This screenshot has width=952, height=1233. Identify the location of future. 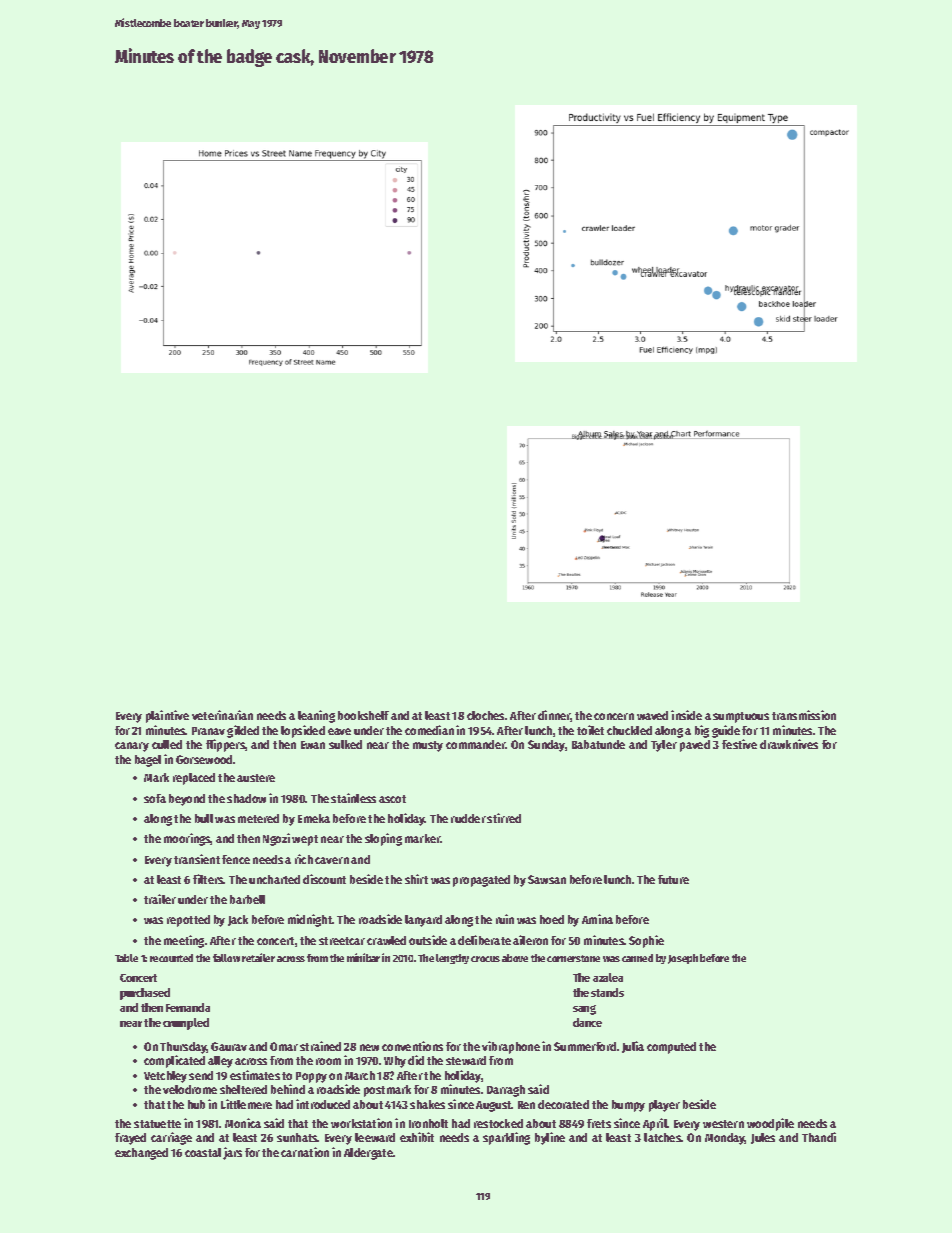
(673, 879).
